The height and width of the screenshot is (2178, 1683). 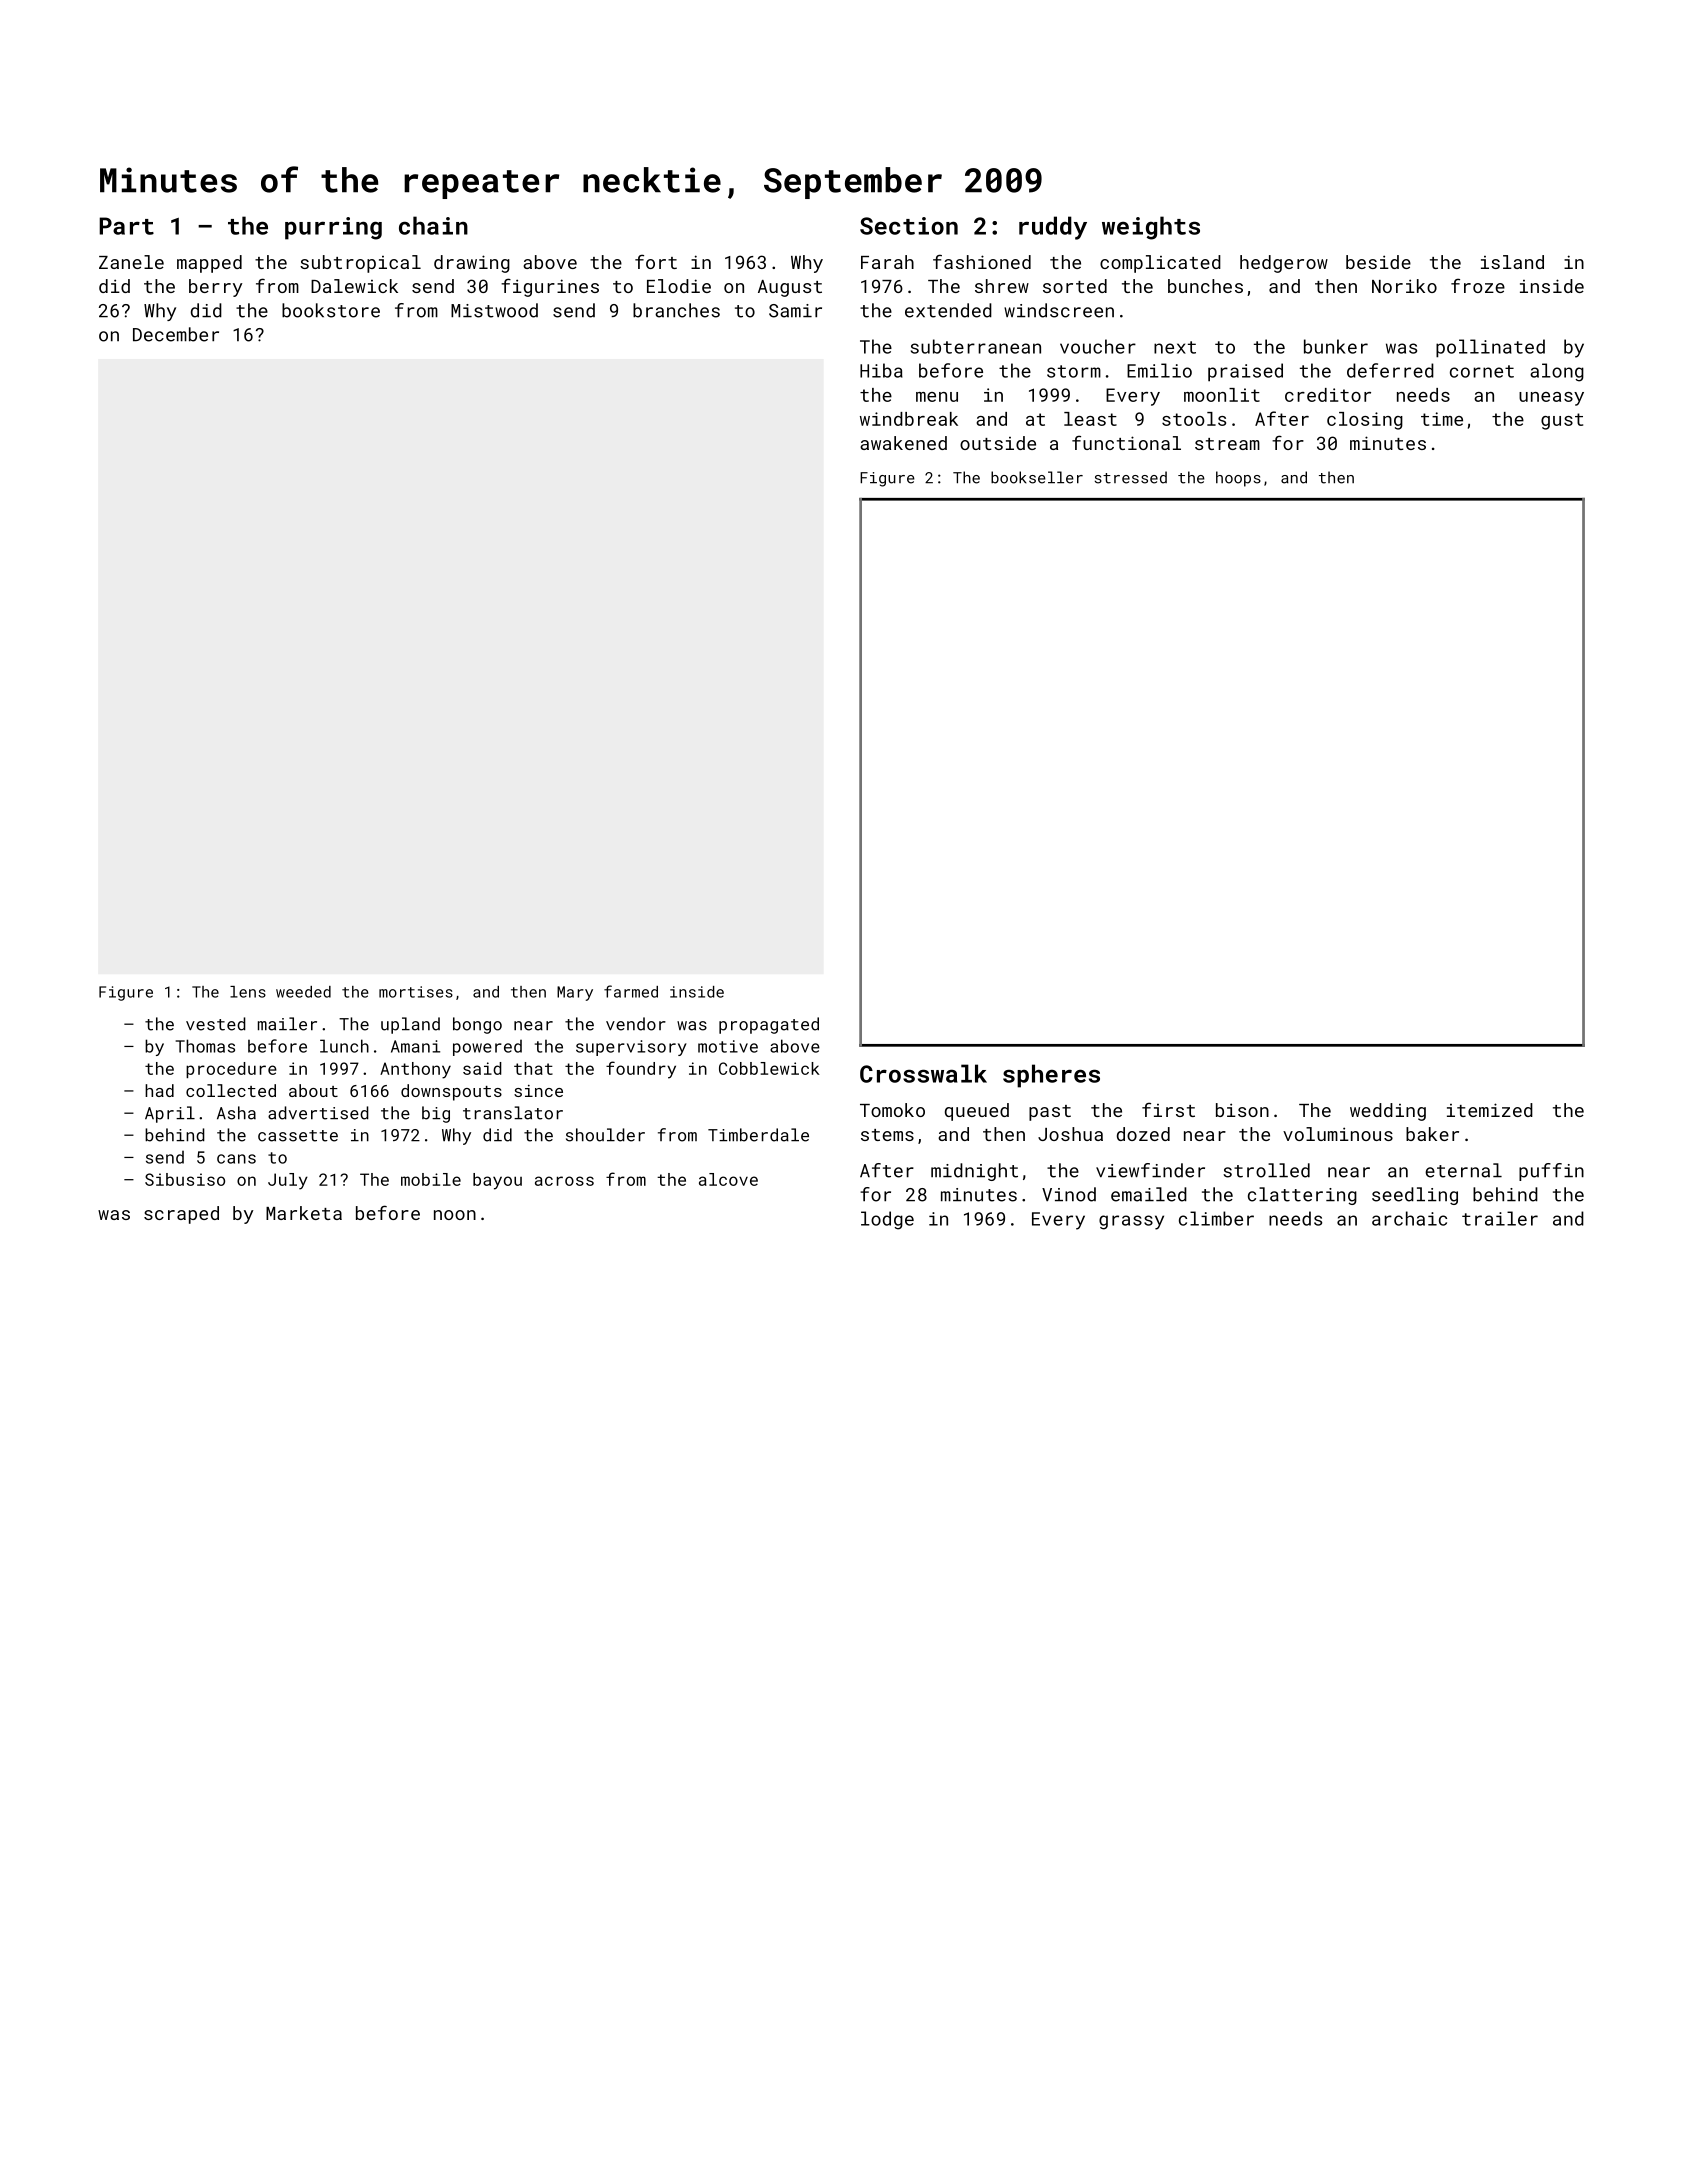 I want to click on hedgerow, so click(x=1284, y=264).
